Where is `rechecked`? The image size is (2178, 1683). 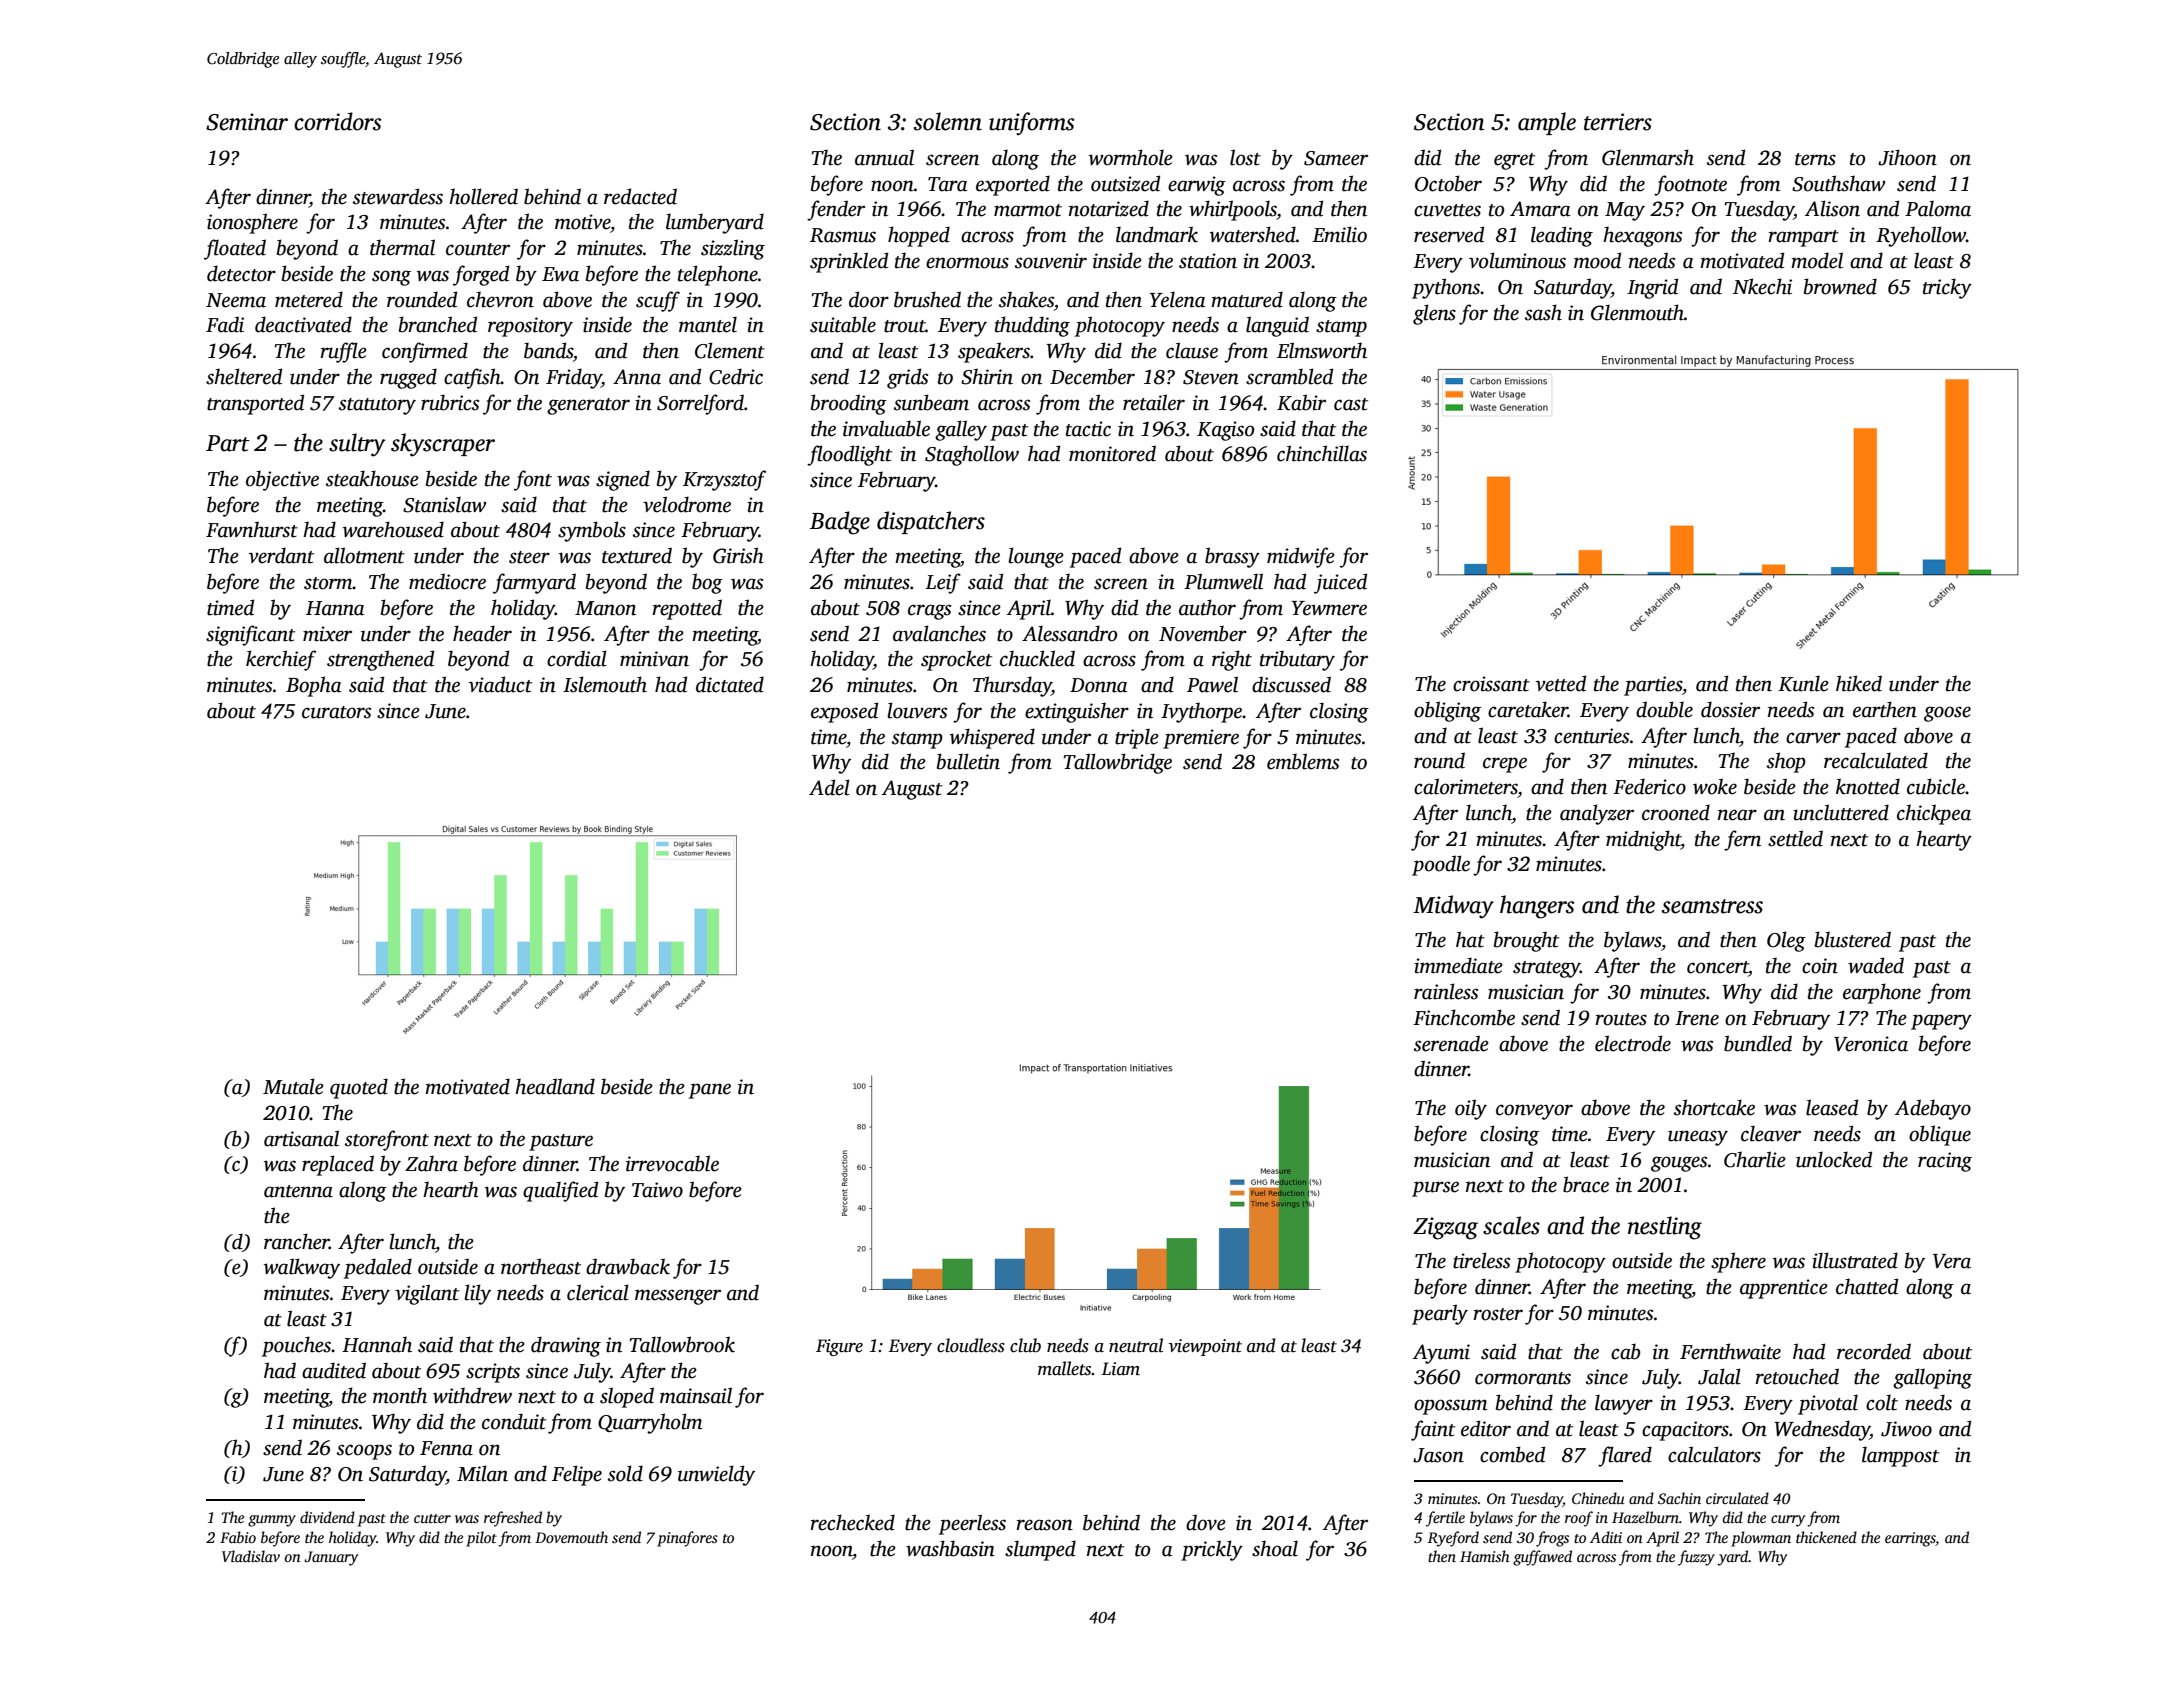
rechecked is located at coordinates (852, 1522).
